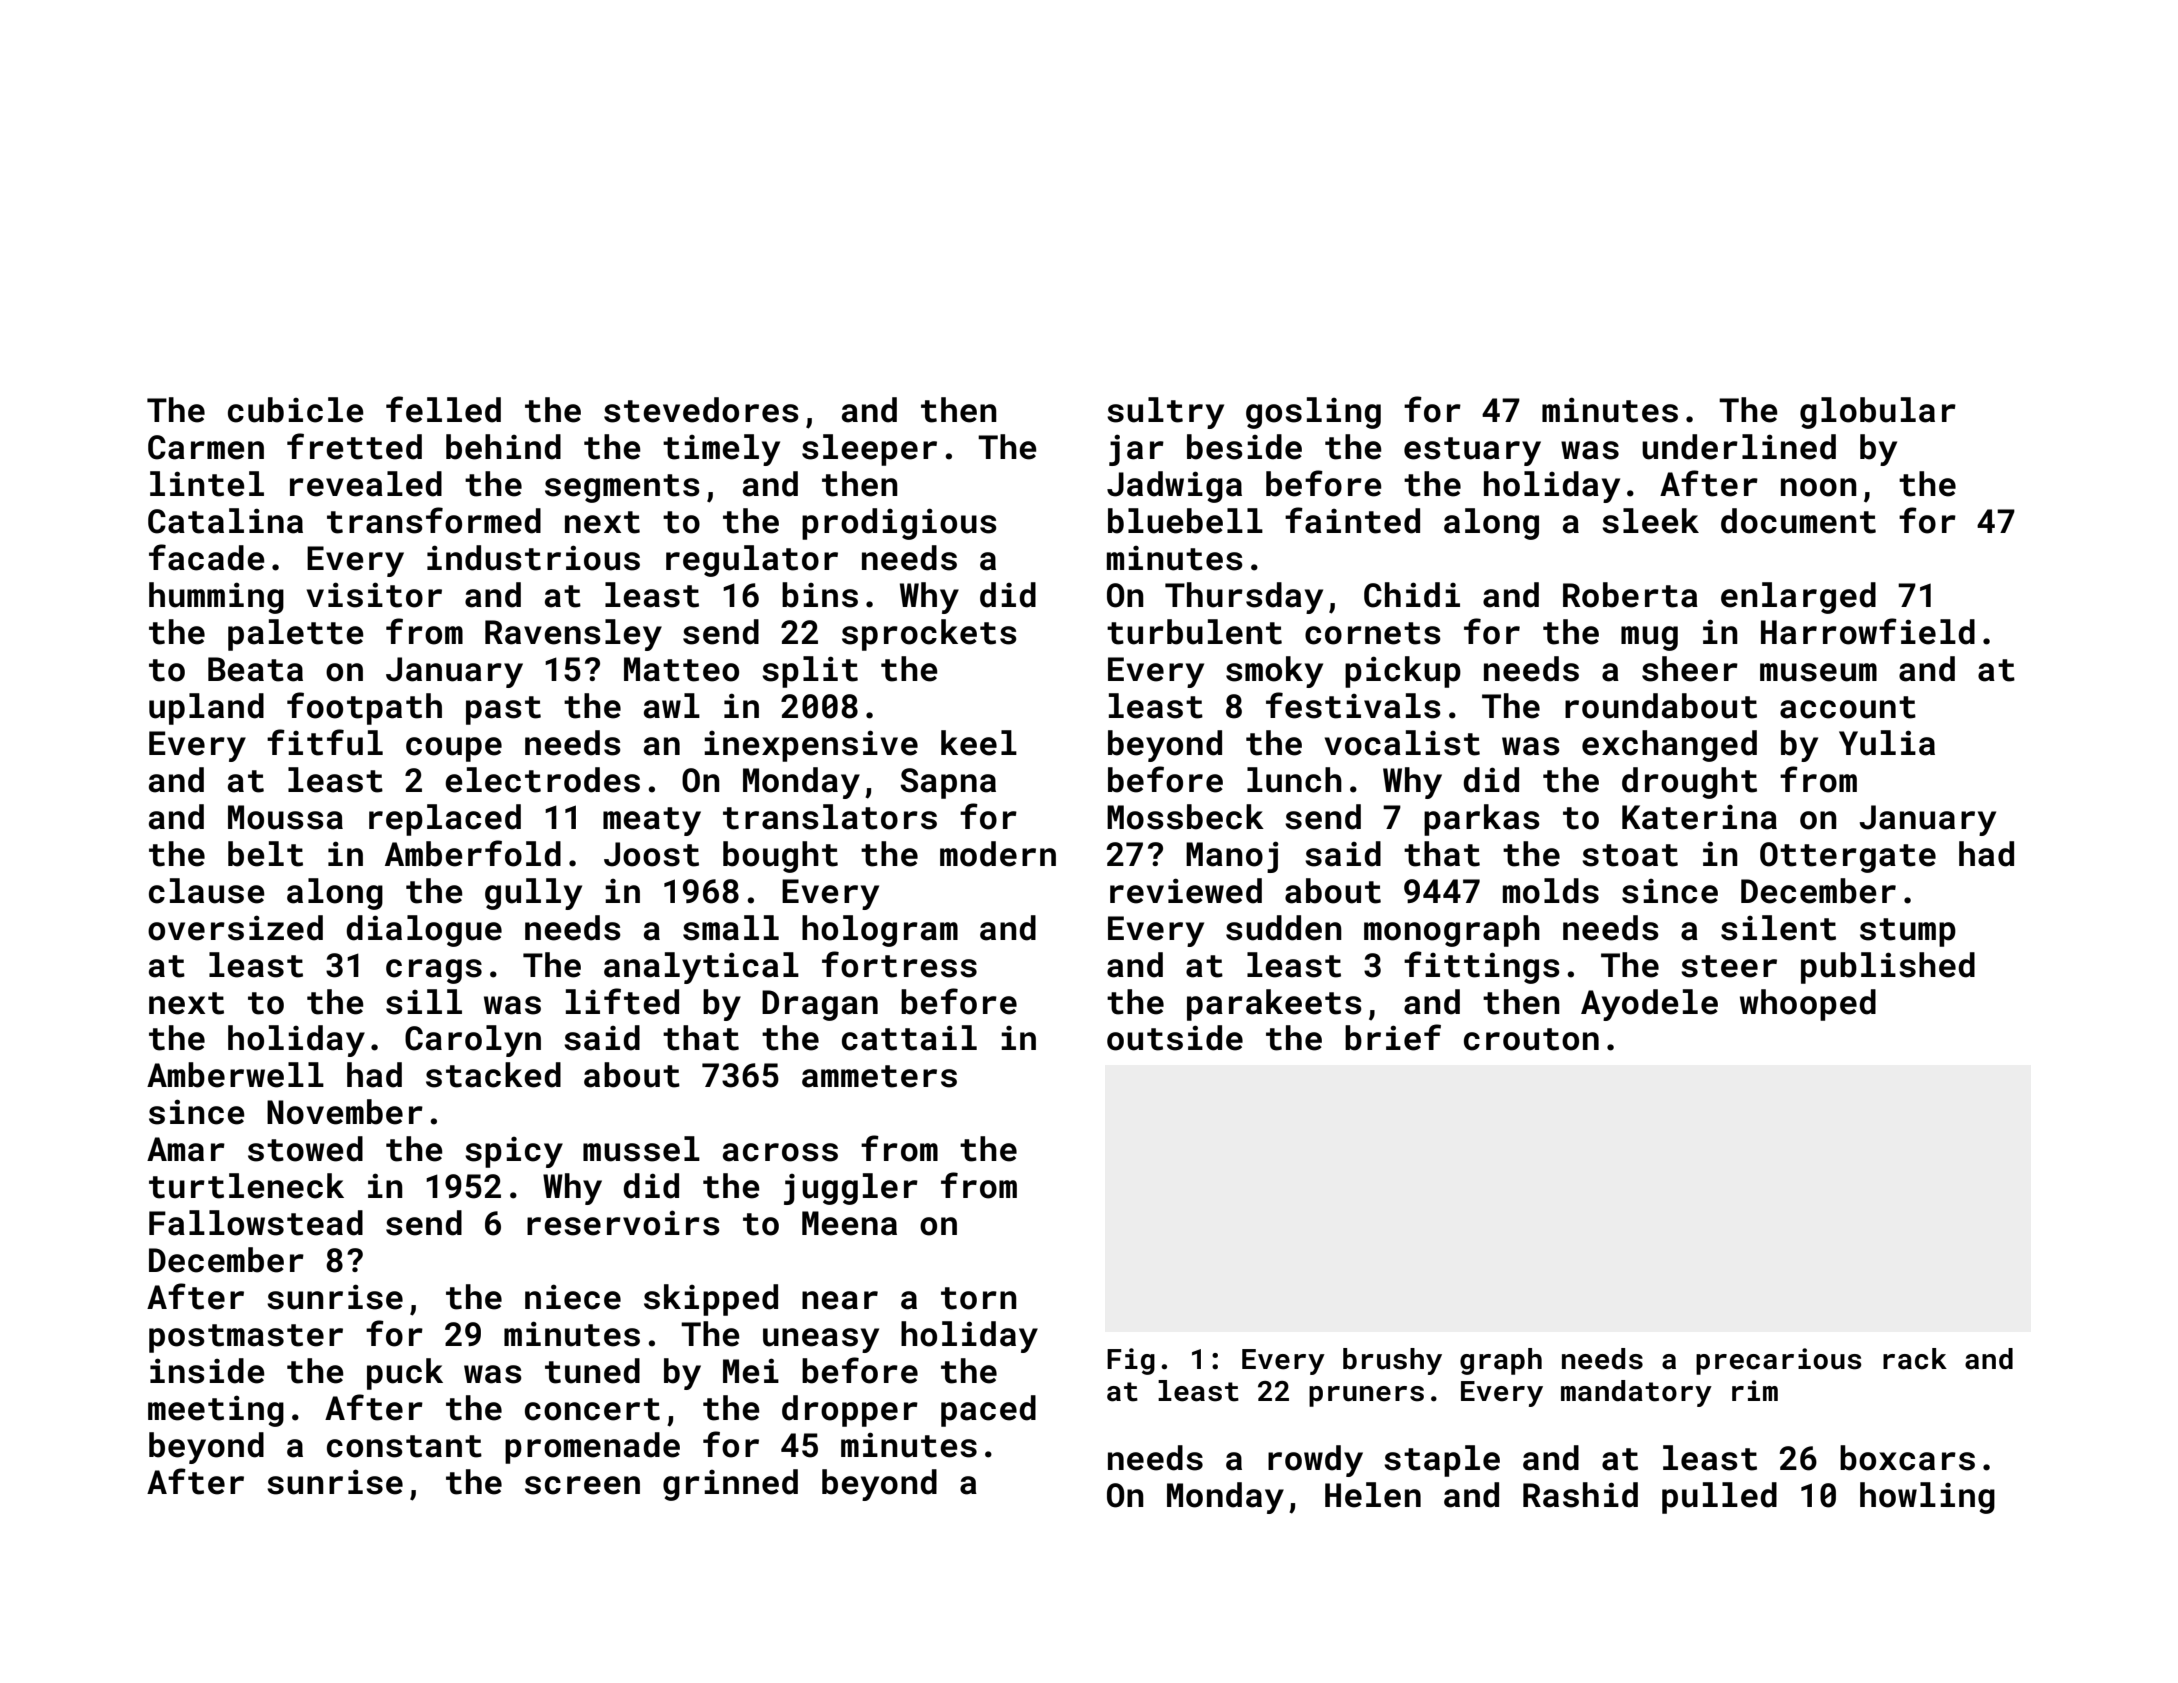  What do you see at coordinates (434, 971) in the screenshot?
I see `crags` at bounding box center [434, 971].
